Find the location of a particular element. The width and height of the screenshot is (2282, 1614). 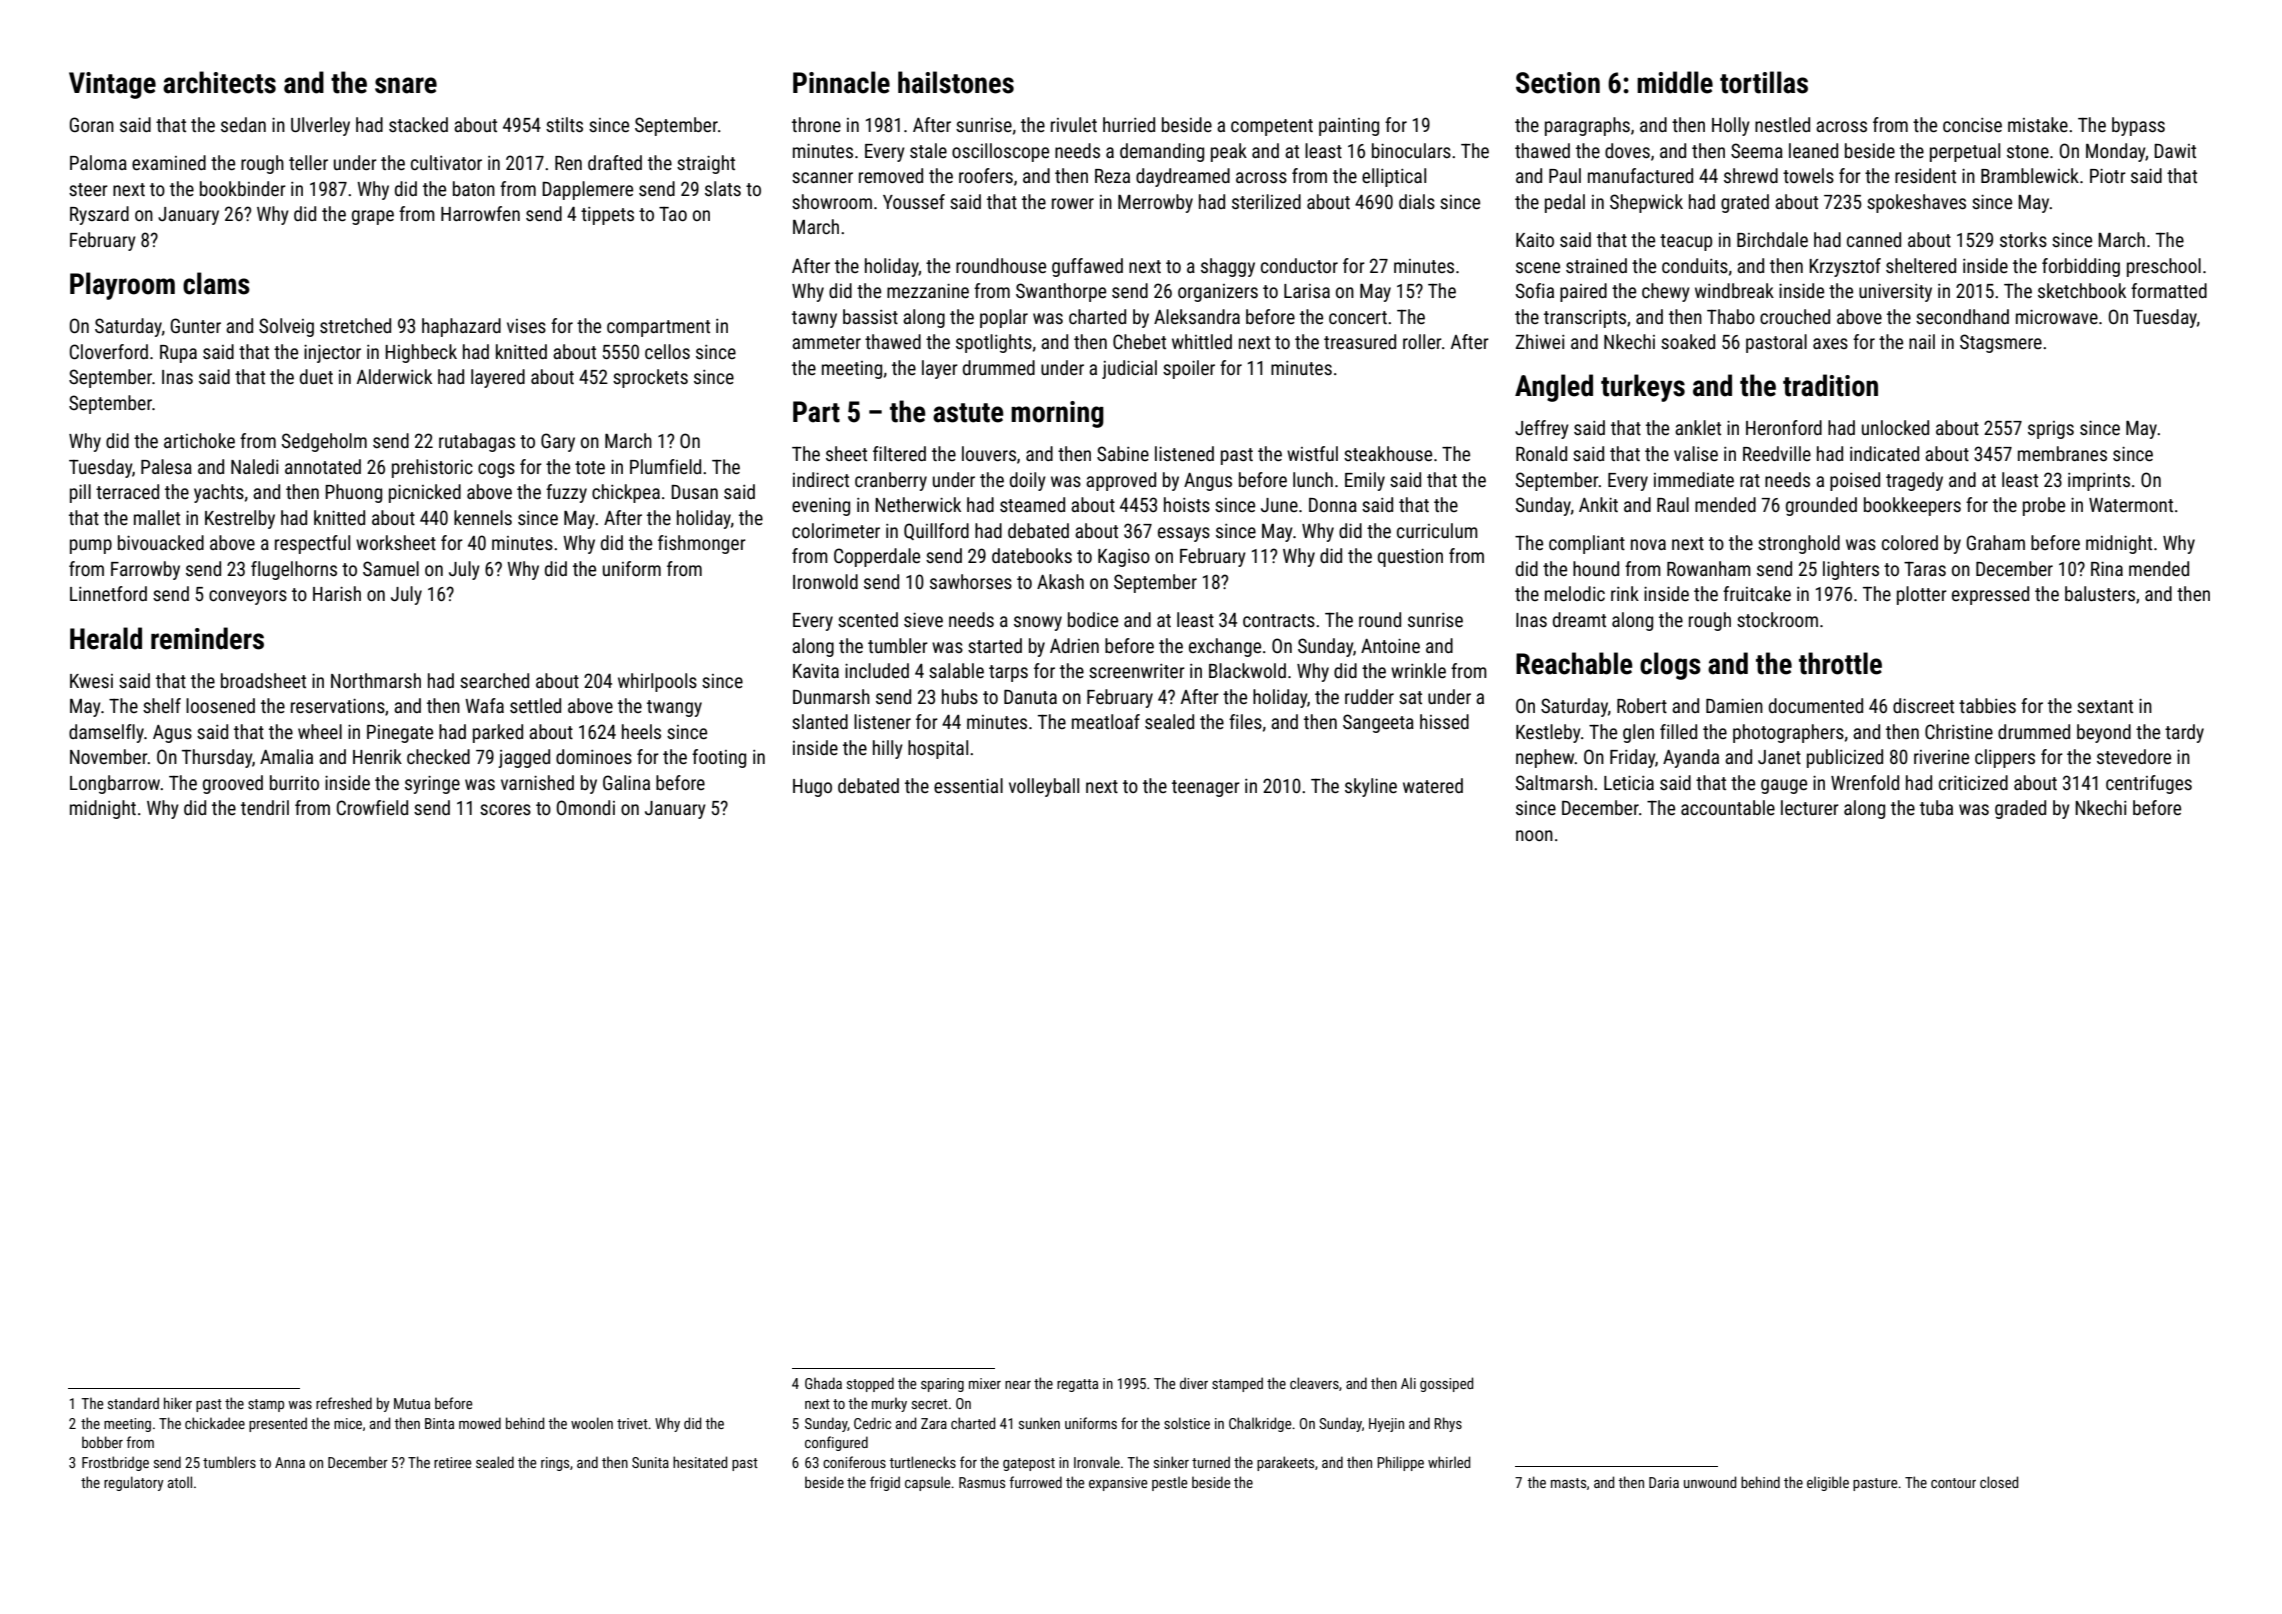

standard is located at coordinates (133, 1403).
